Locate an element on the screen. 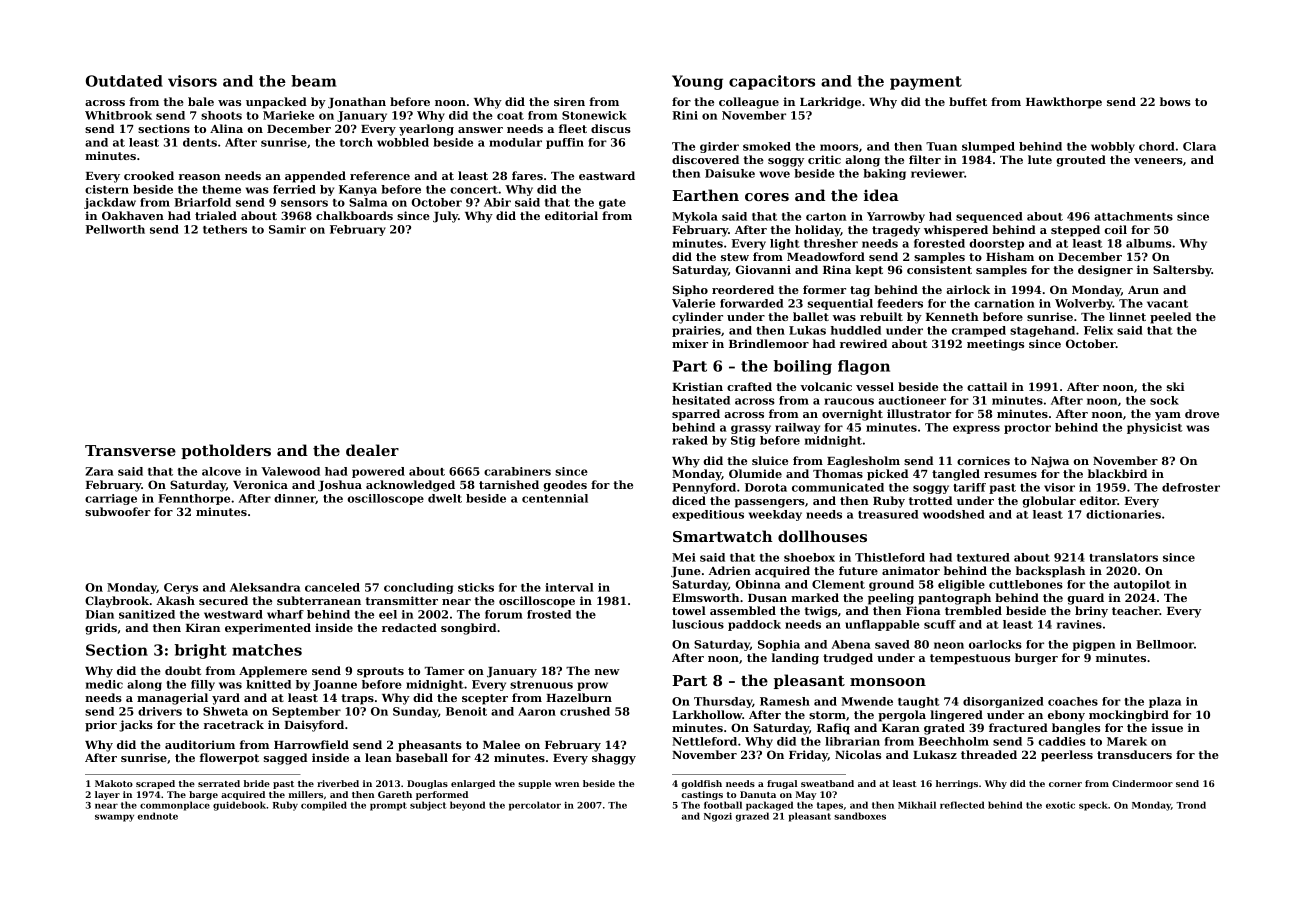 The height and width of the screenshot is (924, 1308). Young is located at coordinates (697, 82).
